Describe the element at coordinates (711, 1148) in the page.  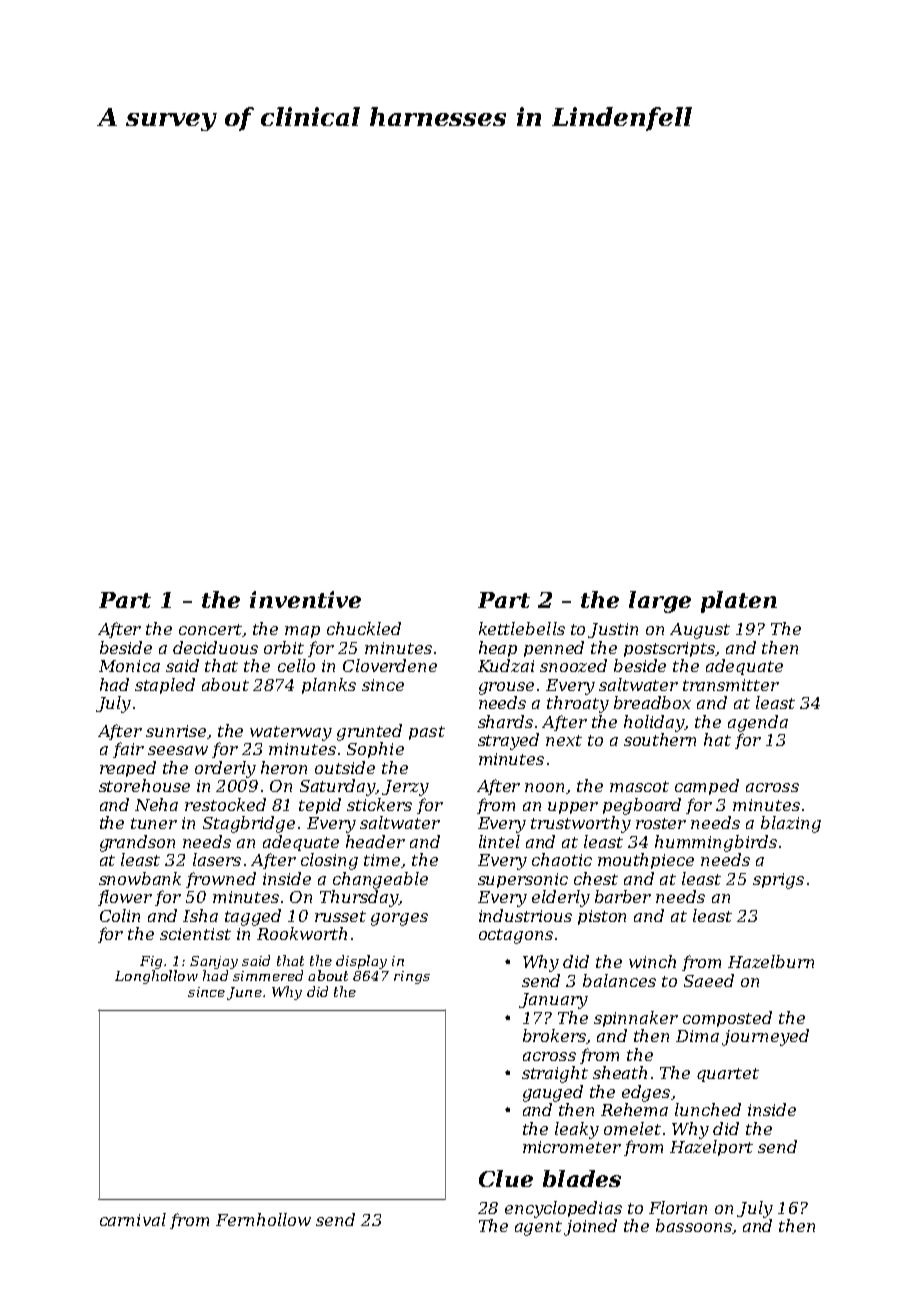
I see `Hazelport` at that location.
